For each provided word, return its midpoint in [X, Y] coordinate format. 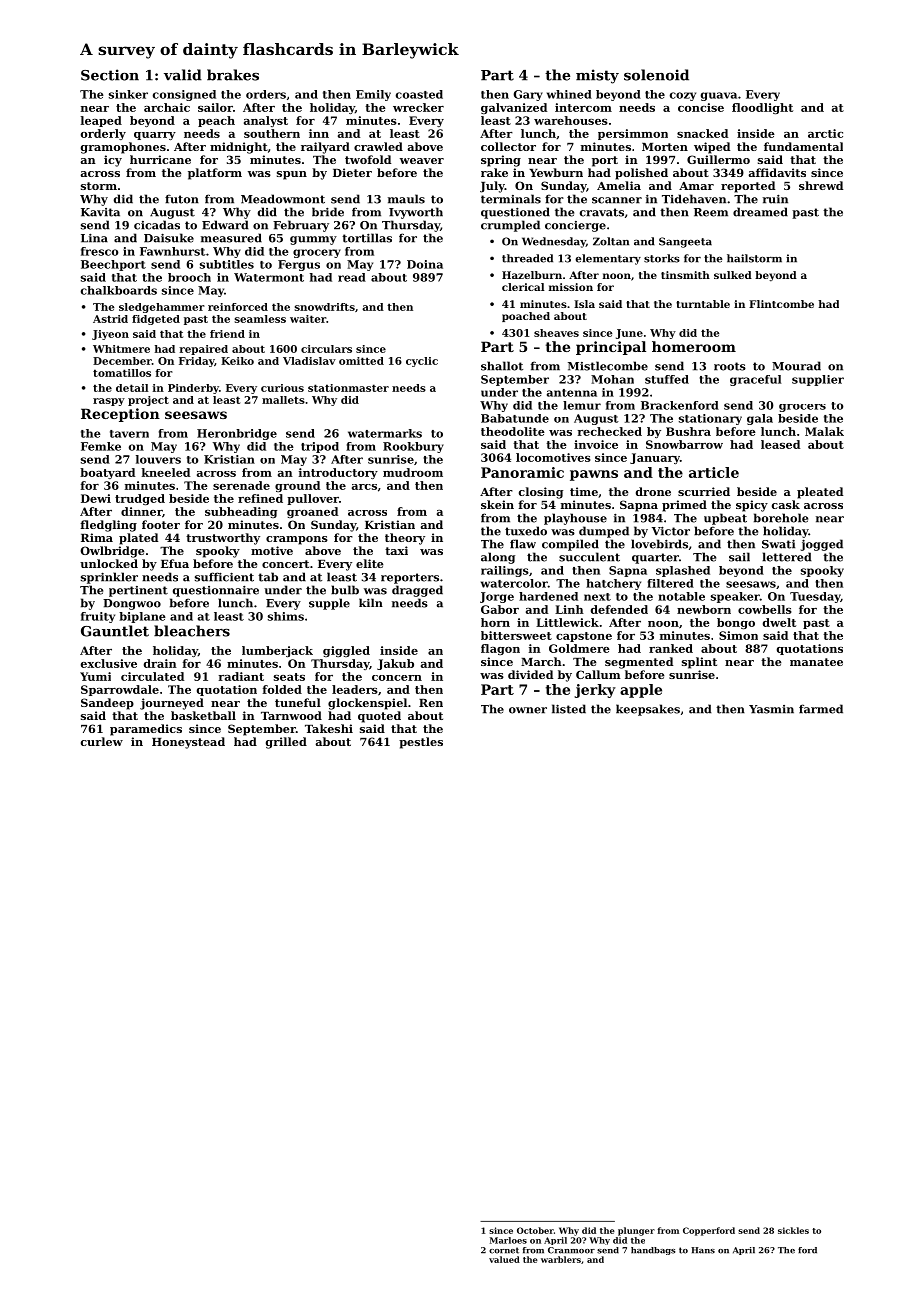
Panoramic [522, 472]
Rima [97, 537]
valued [504, 1259]
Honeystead [188, 743]
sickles [793, 1230]
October [535, 1230]
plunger [636, 1231]
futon [182, 199]
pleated [820, 493]
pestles [421, 743]
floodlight [762, 108]
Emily [373, 95]
